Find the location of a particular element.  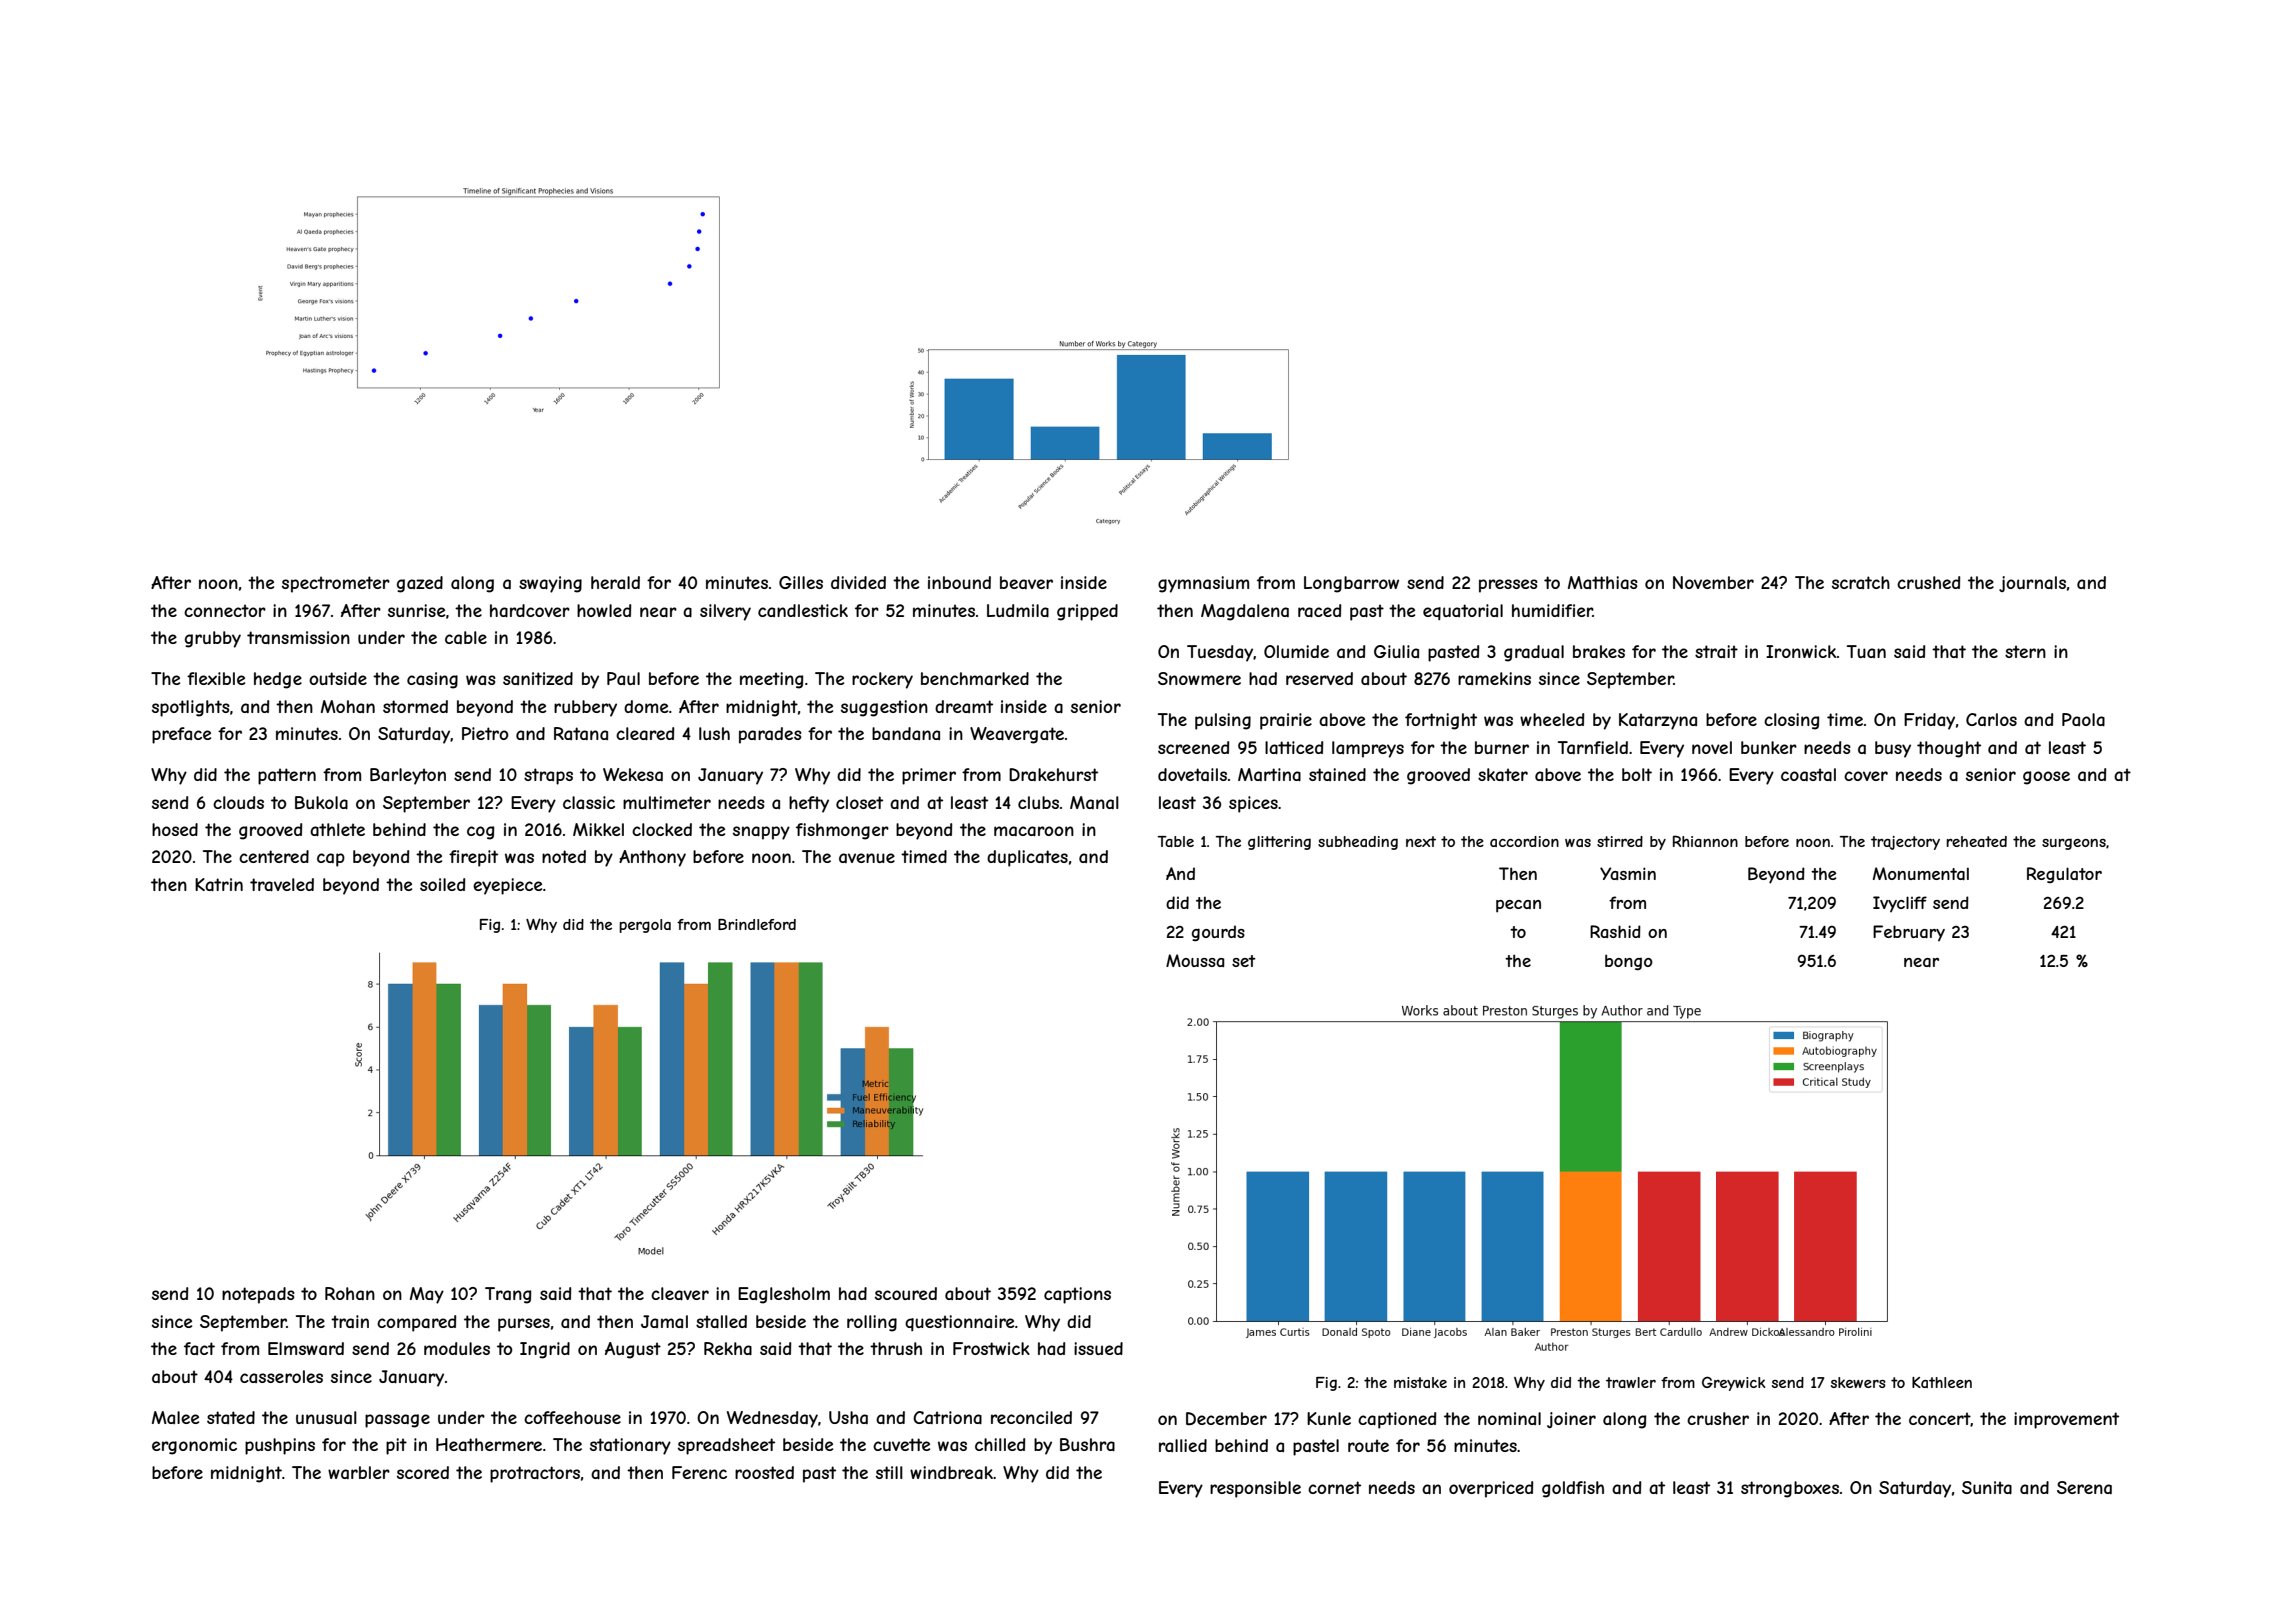

bongo is located at coordinates (1629, 962).
